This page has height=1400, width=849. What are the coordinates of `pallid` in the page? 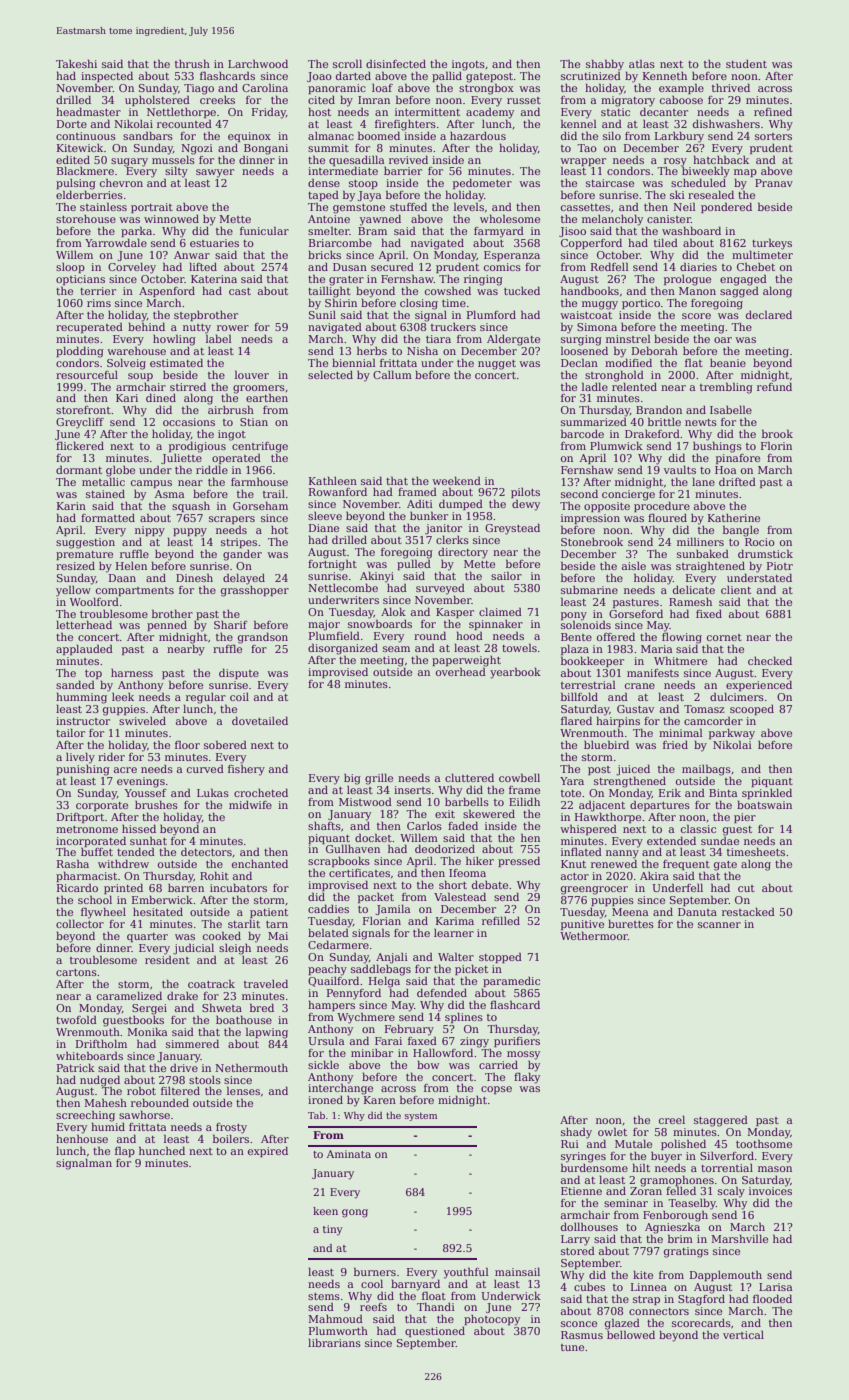 It's located at (447, 76).
